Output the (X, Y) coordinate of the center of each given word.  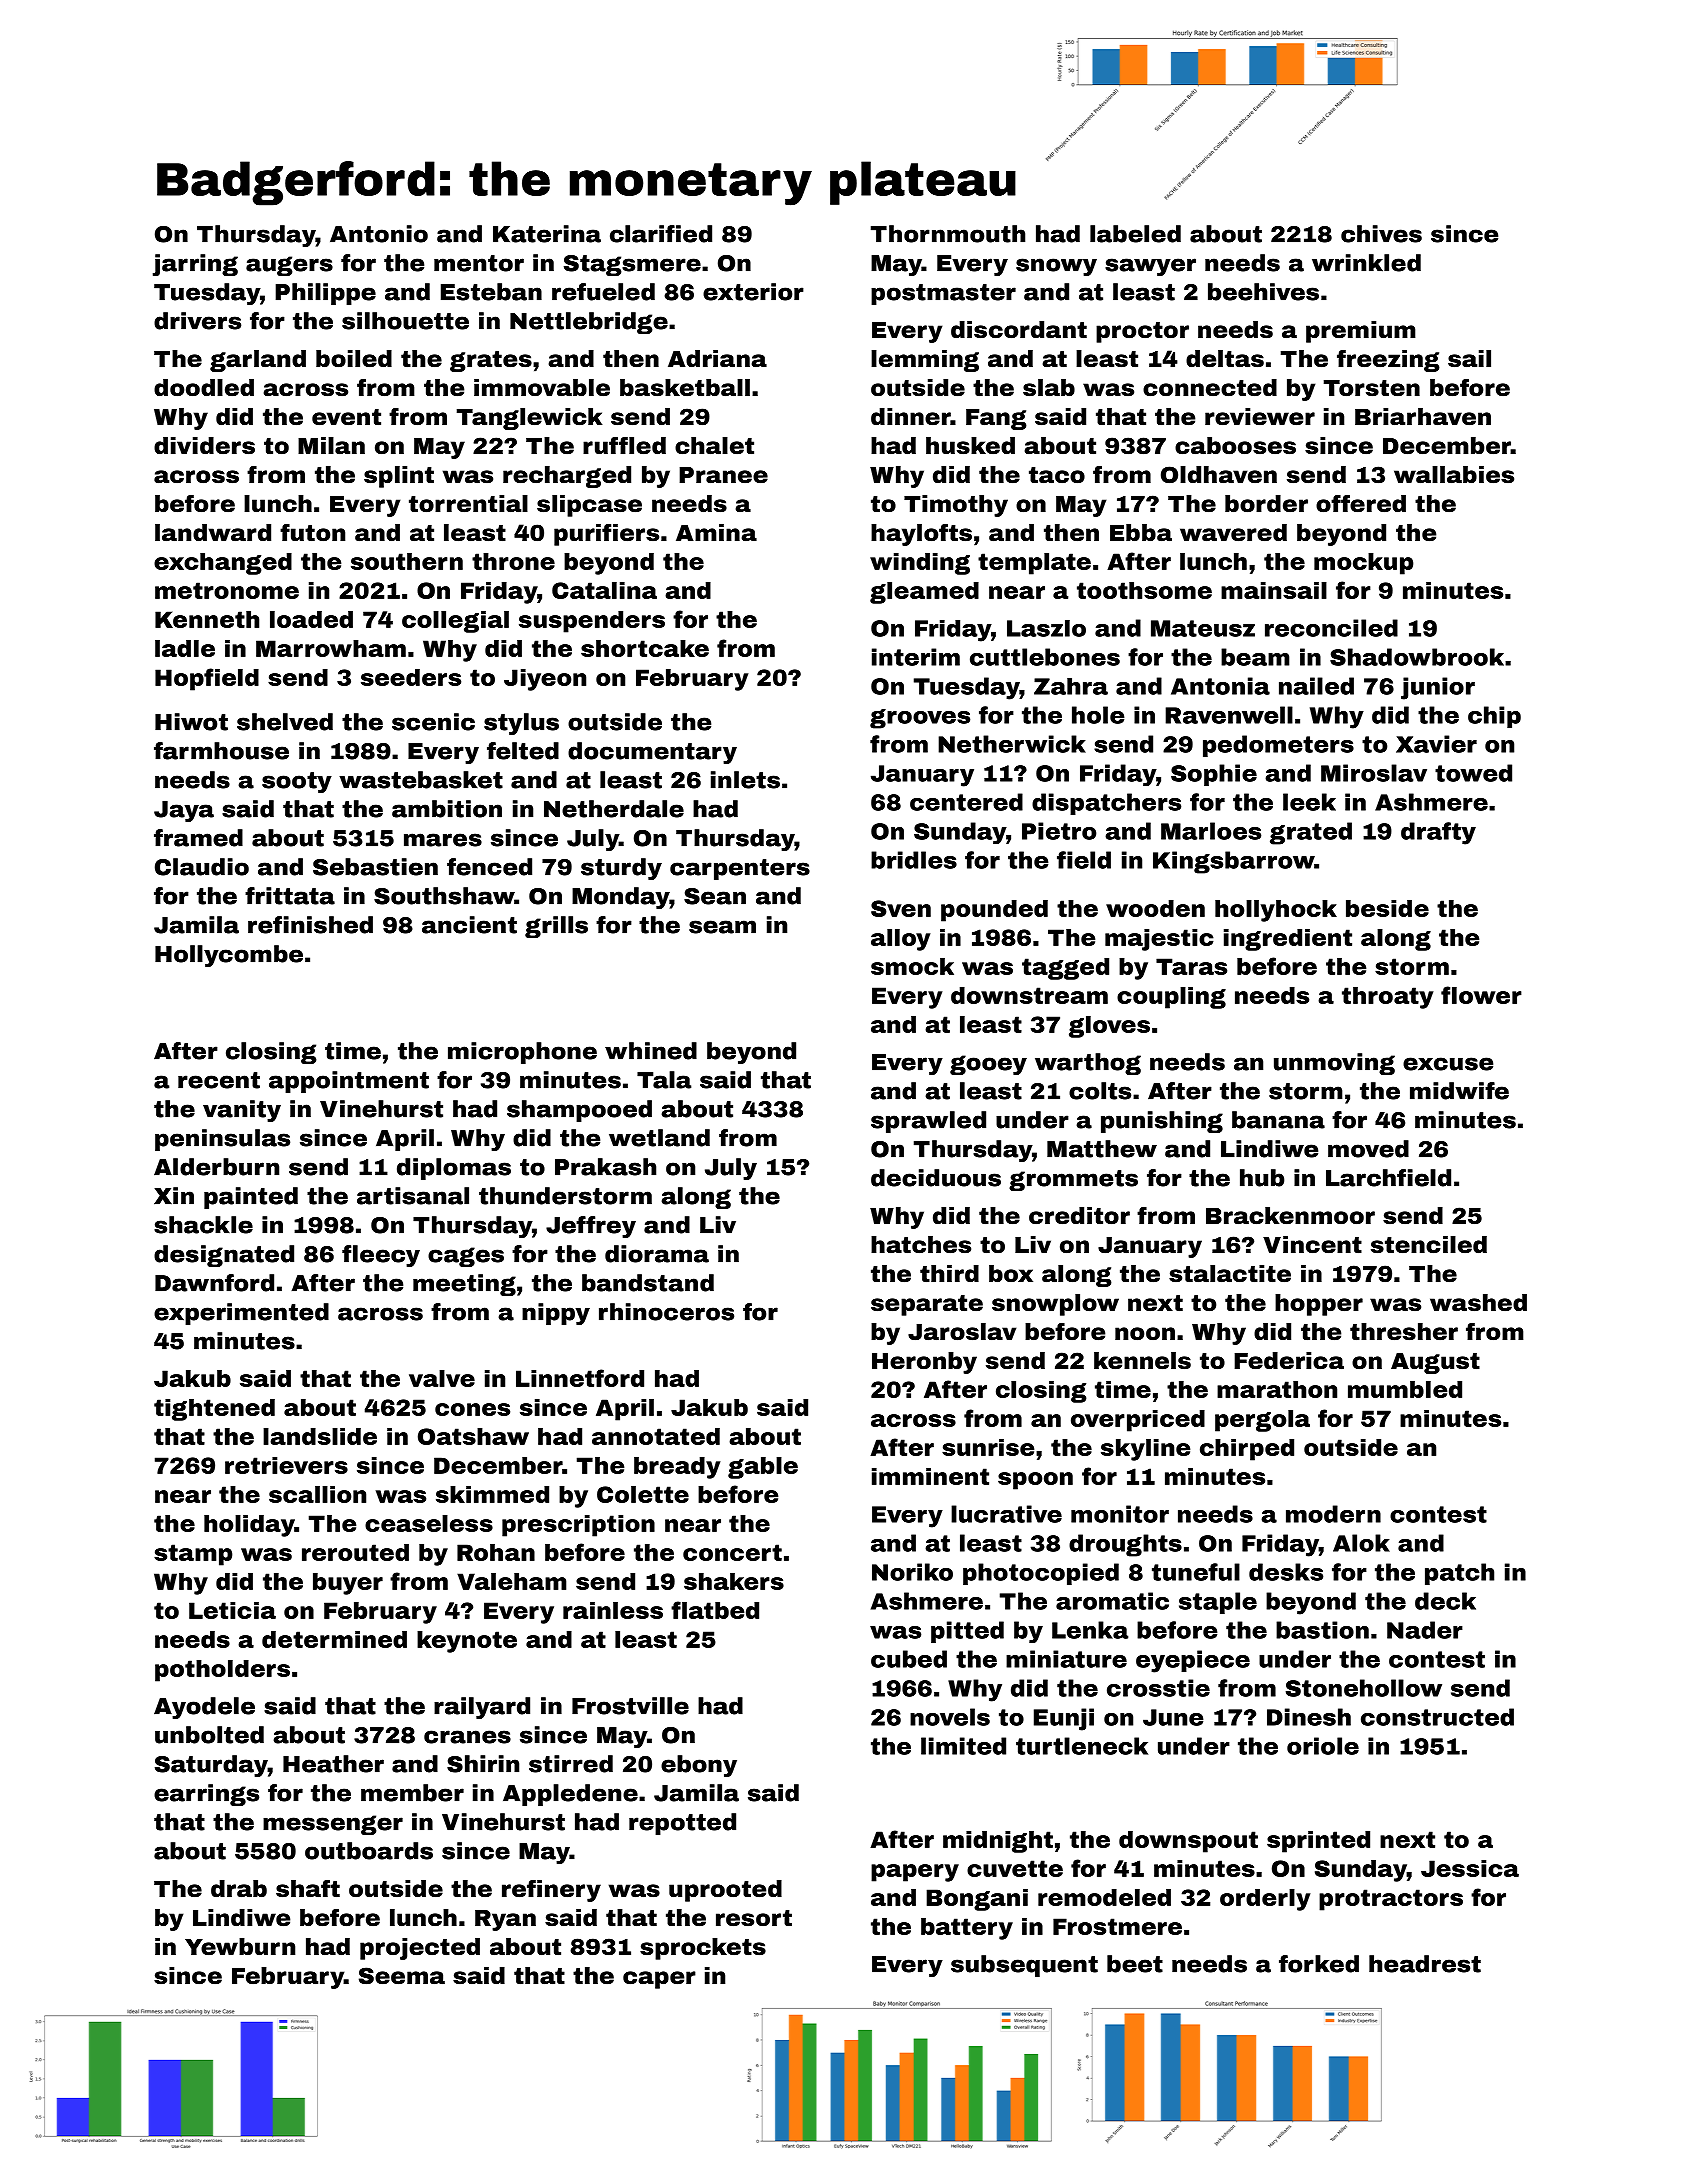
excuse (1448, 1064)
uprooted (725, 1891)
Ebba (1141, 533)
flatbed (715, 1610)
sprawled (928, 1122)
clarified (661, 234)
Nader (1425, 1630)
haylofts (921, 535)
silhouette (405, 321)
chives (1381, 234)
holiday (249, 1526)
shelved (285, 722)
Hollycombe (229, 956)
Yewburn (240, 1947)
